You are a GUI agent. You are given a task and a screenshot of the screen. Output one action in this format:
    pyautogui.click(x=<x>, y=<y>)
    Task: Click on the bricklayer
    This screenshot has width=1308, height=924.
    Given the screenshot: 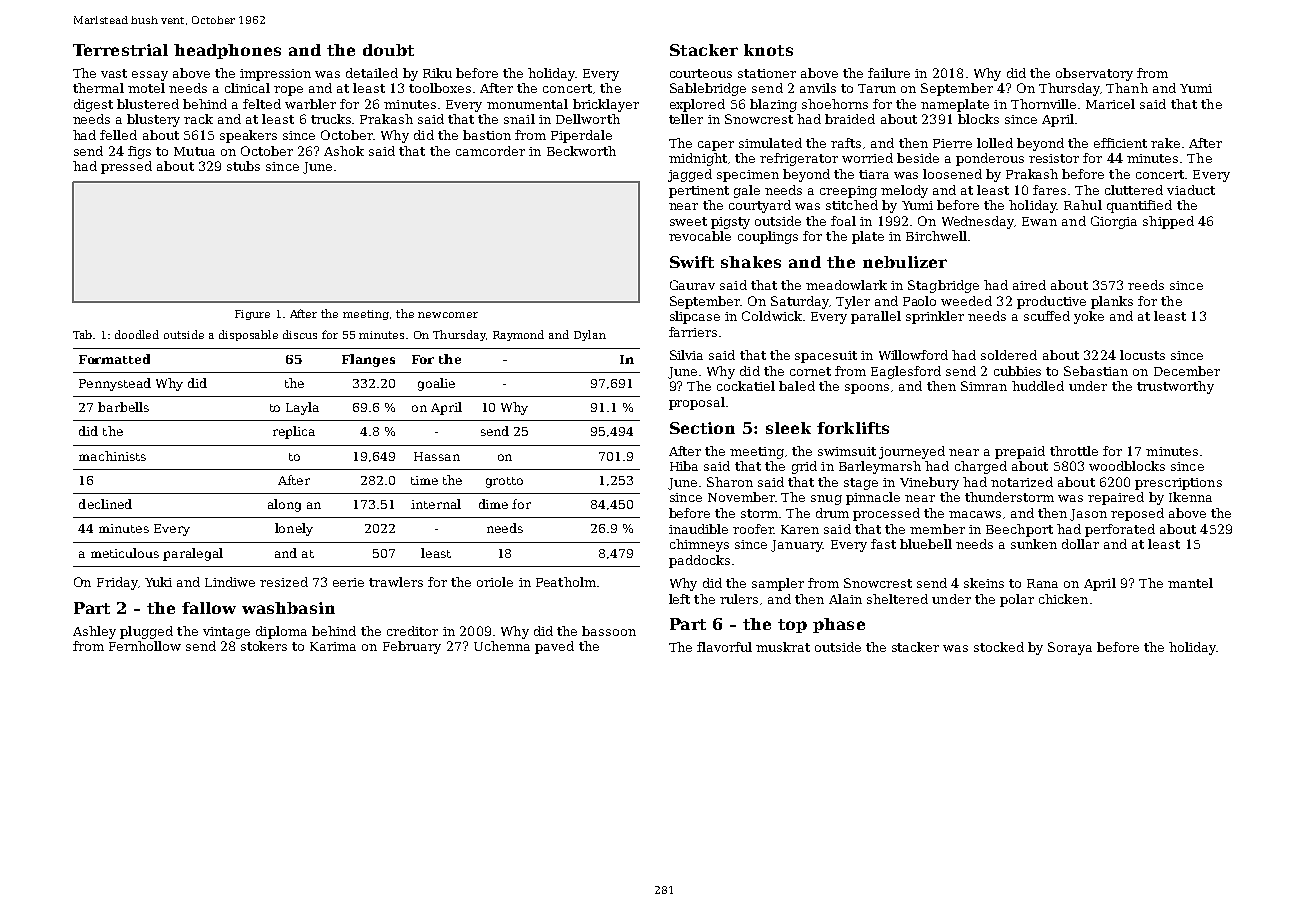 What is the action you would take?
    pyautogui.click(x=606, y=105)
